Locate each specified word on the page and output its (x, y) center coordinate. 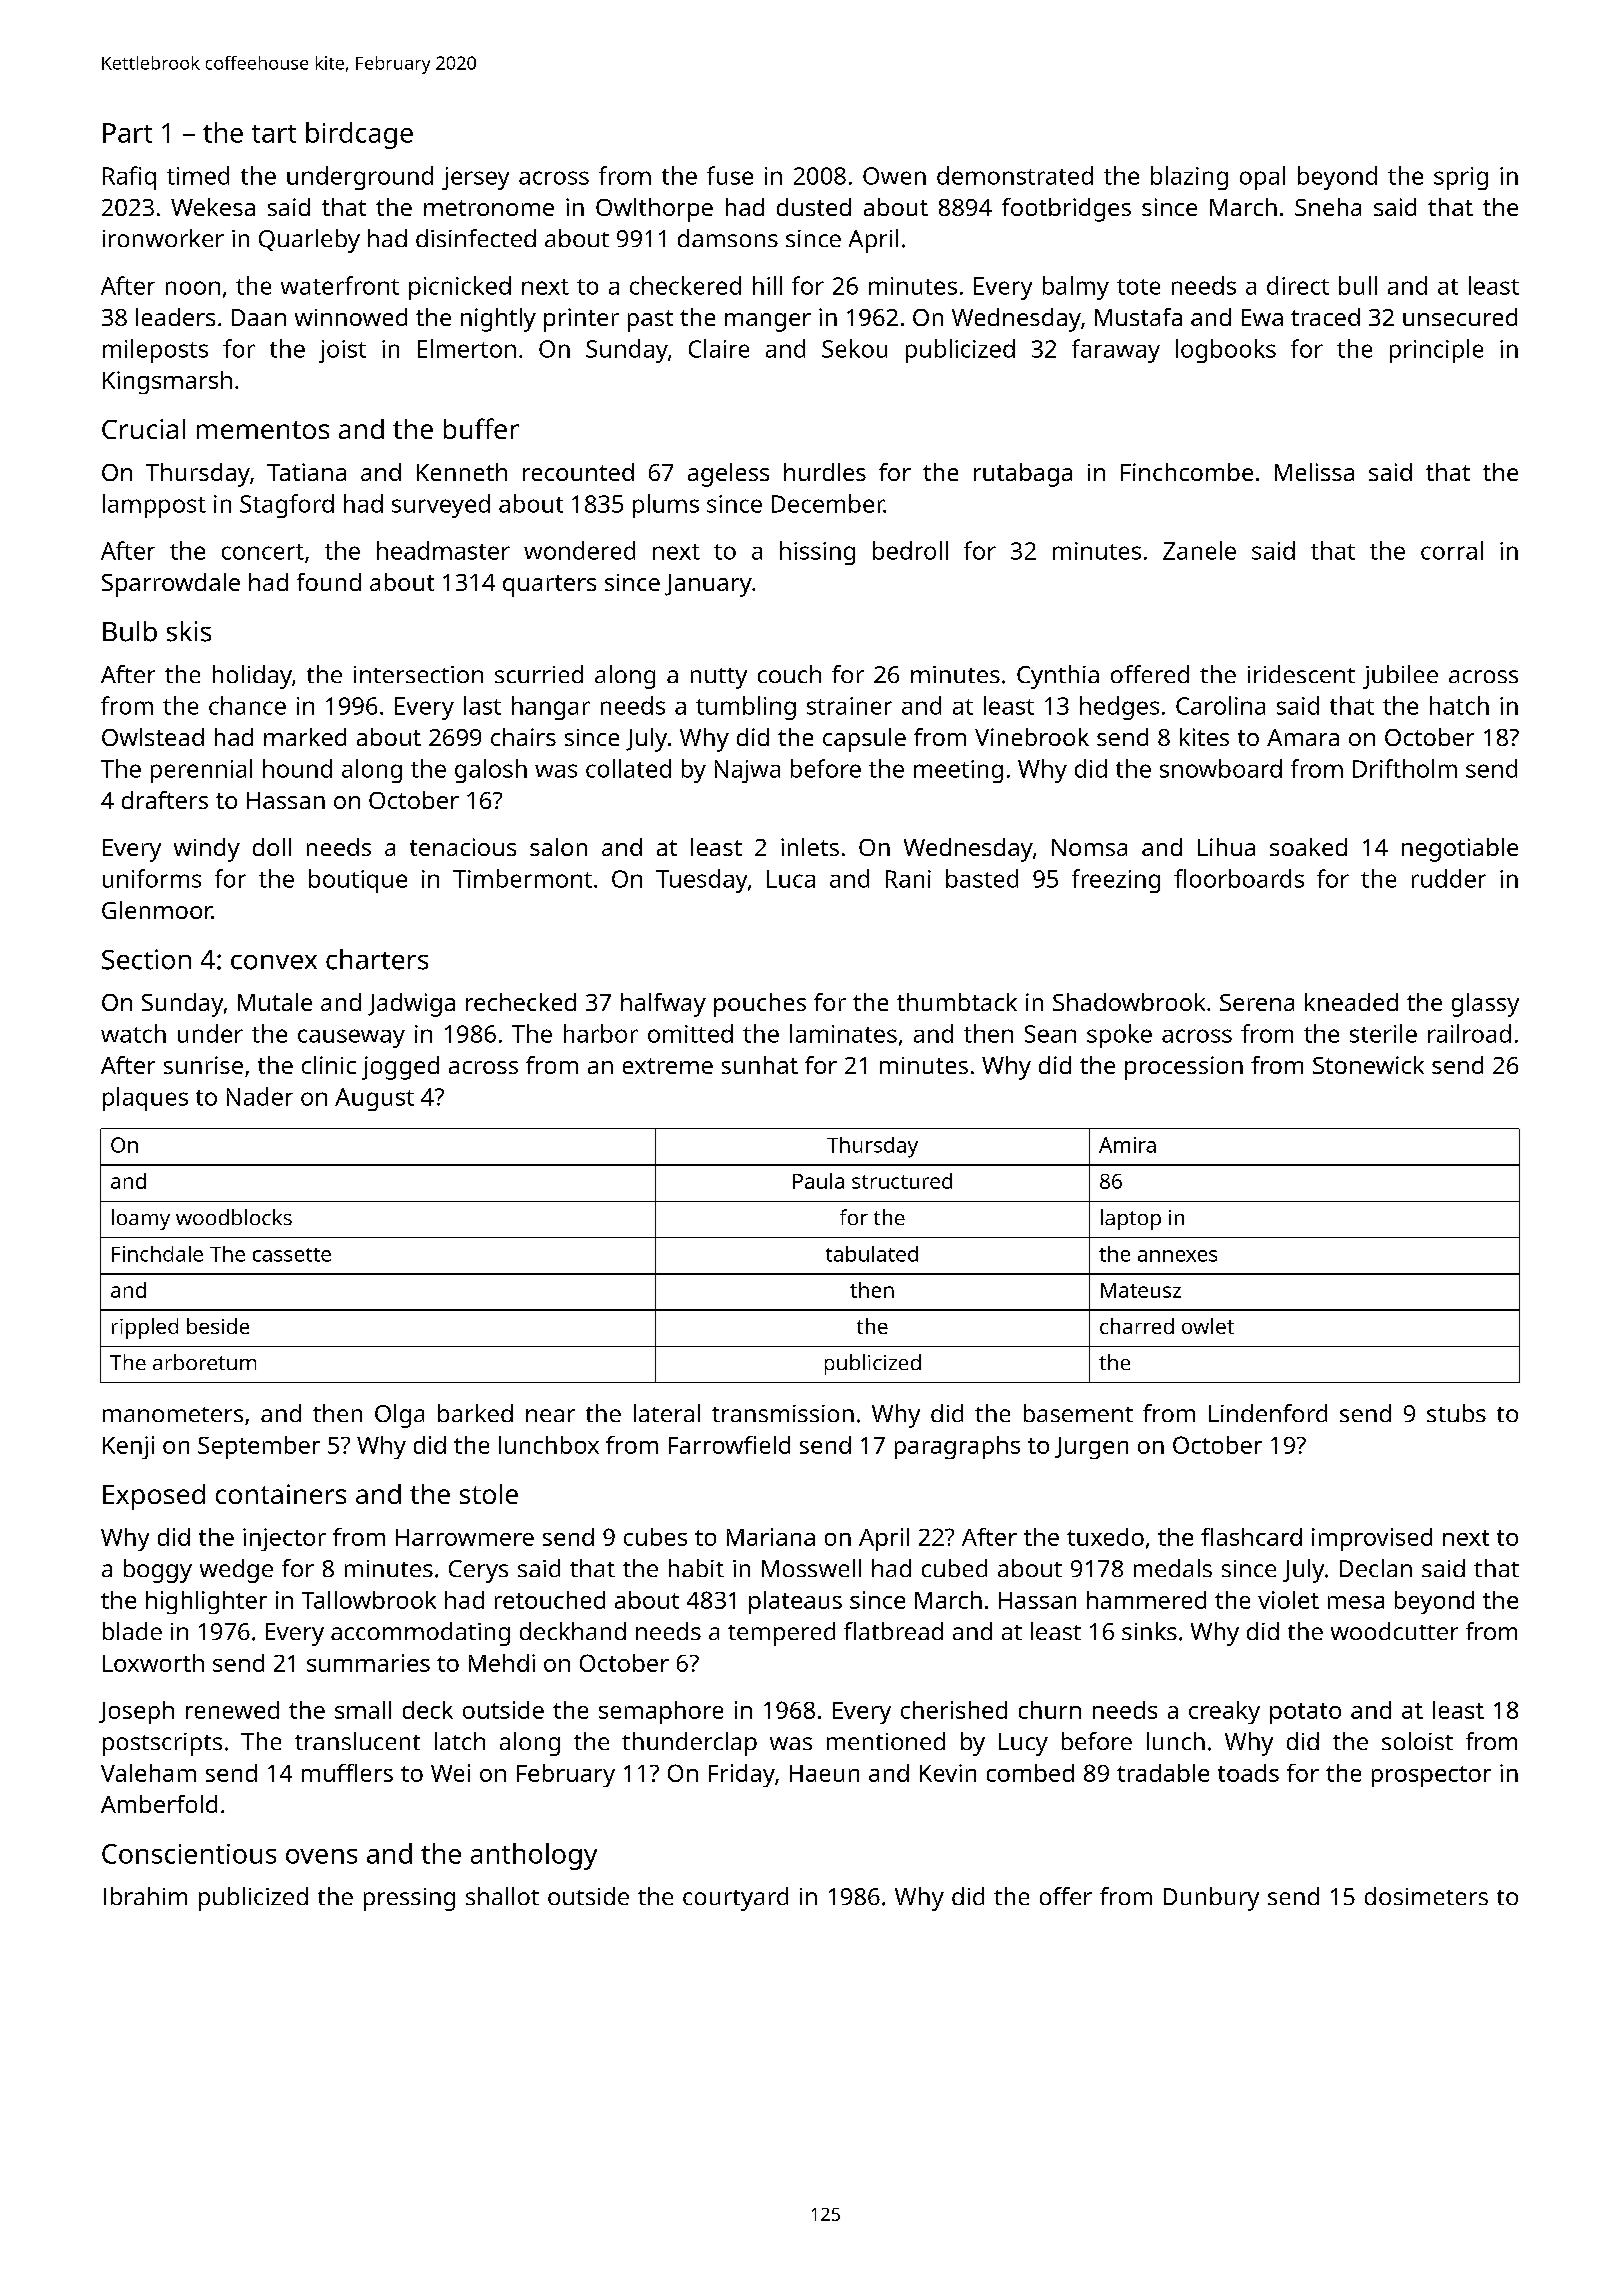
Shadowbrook (1129, 1002)
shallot (502, 1896)
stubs (1456, 1413)
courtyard (735, 1899)
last (482, 705)
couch (789, 674)
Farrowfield (729, 1445)
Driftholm (1405, 768)
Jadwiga (411, 1005)
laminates (843, 1033)
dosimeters (1426, 1896)
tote (1138, 287)
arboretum (204, 1362)
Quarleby (309, 241)
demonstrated (1015, 175)
